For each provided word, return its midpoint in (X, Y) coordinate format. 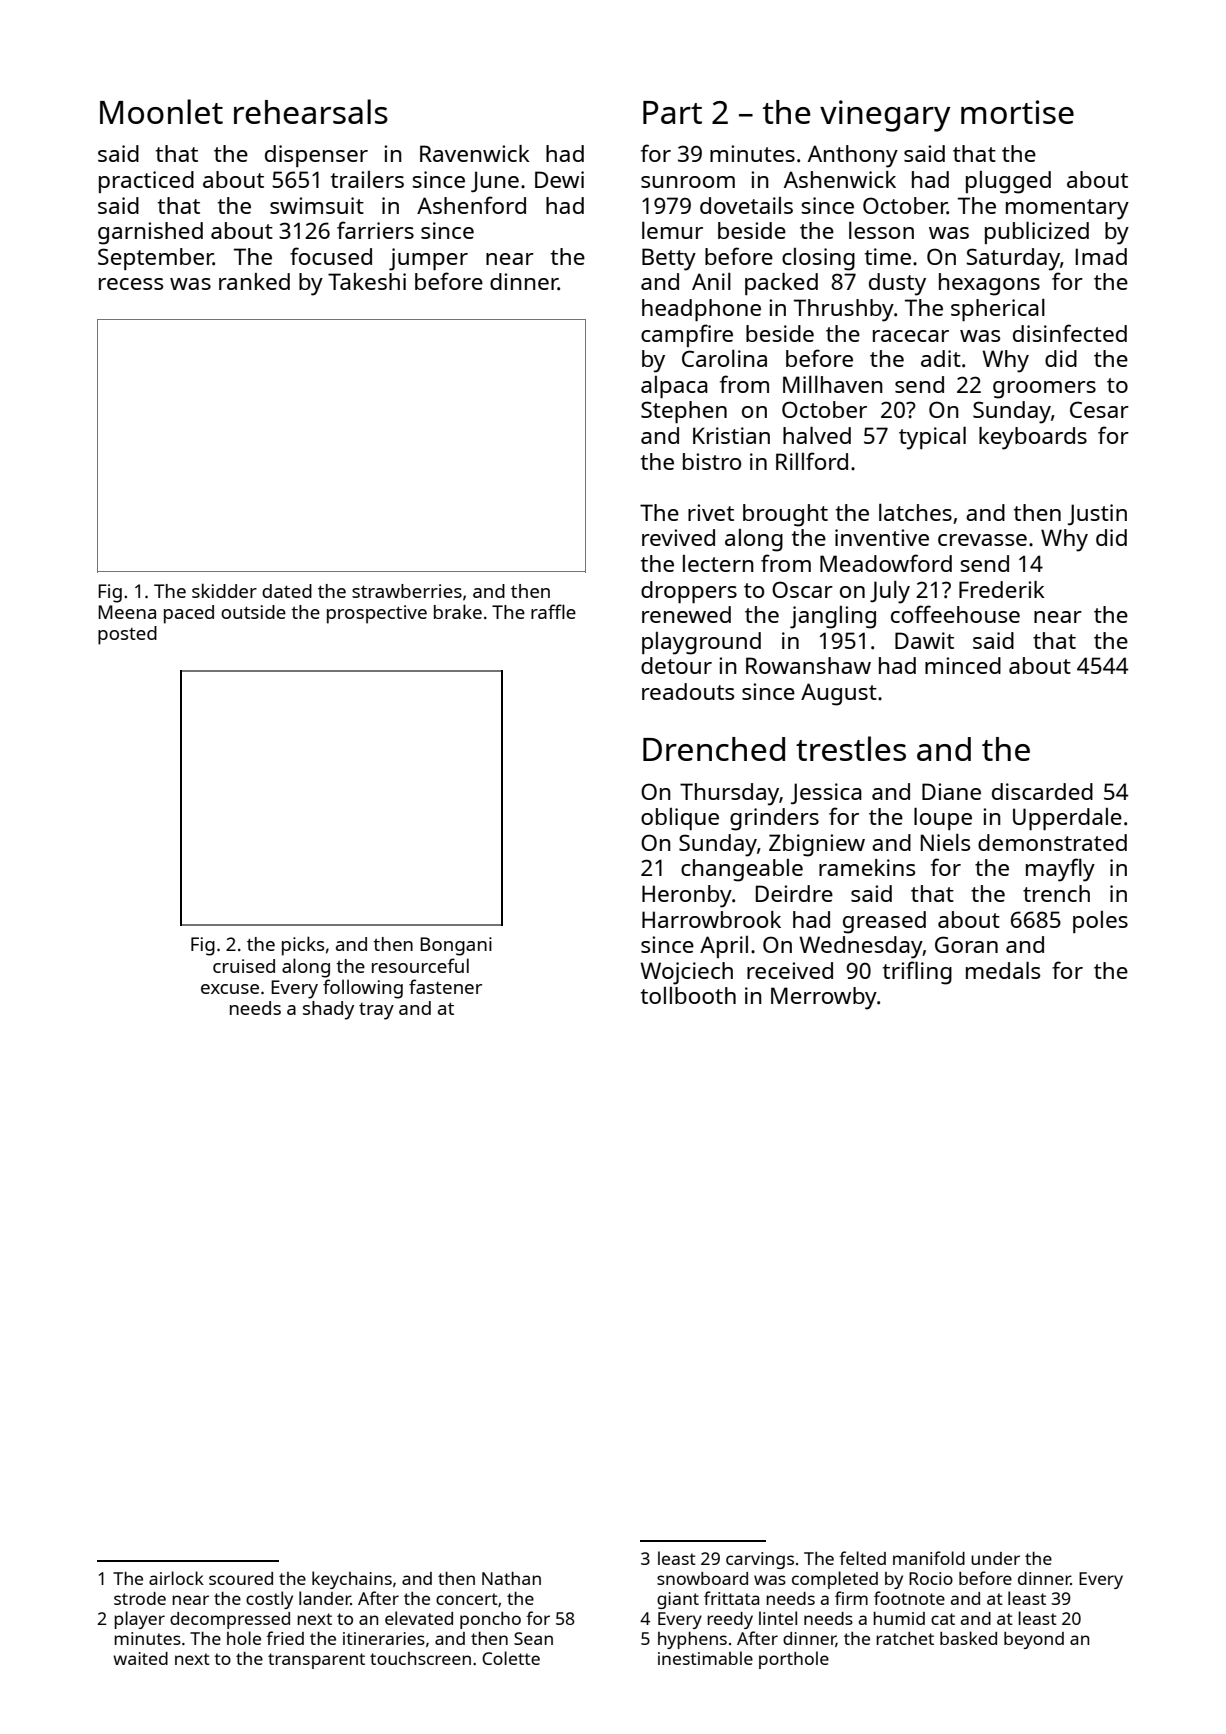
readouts (688, 691)
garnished (150, 233)
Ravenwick (475, 153)
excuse (230, 989)
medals (1003, 970)
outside (253, 612)
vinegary (885, 116)
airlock (176, 1578)
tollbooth (688, 995)
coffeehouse (955, 614)
